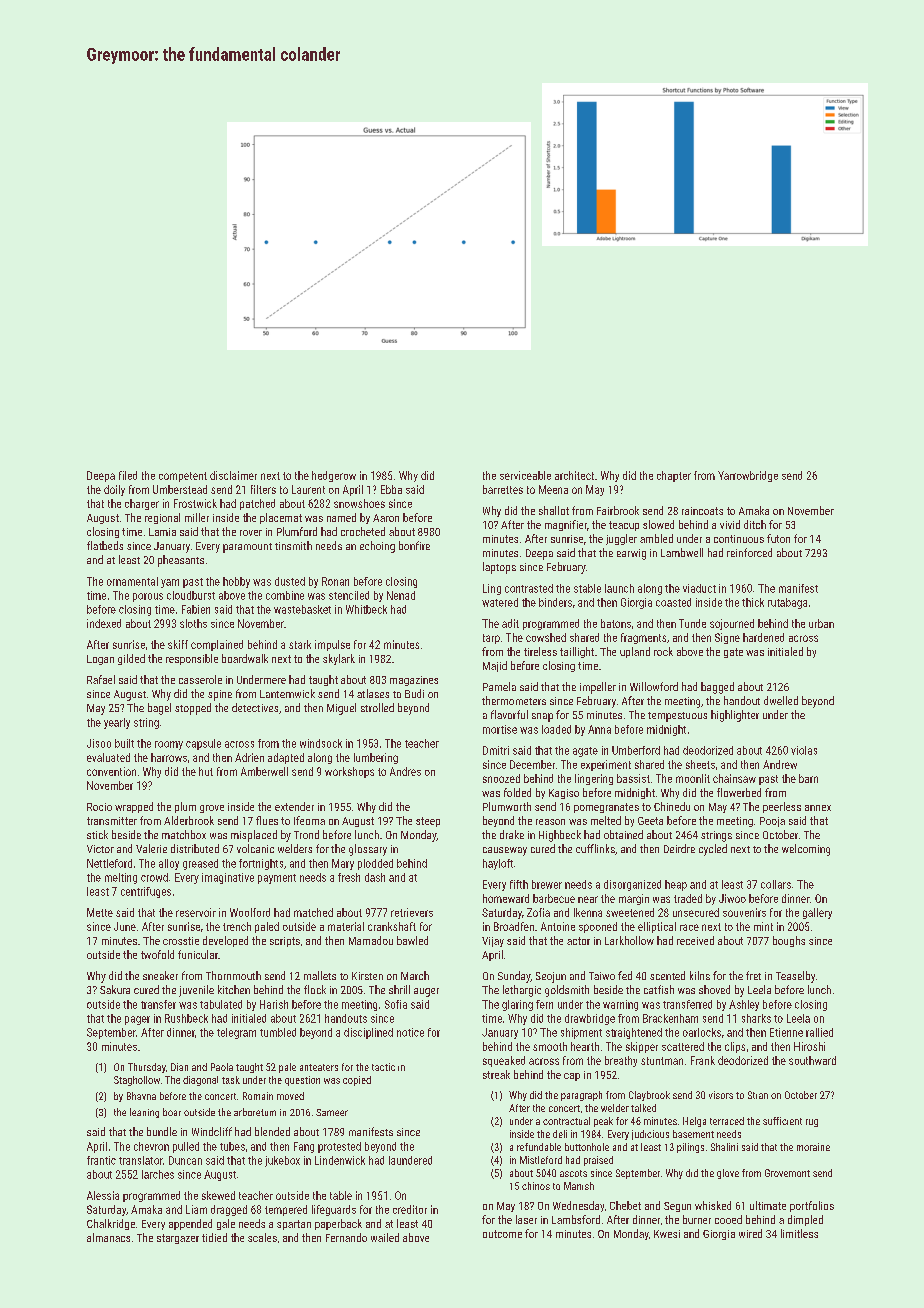 This image has height=1308, width=924. What do you see at coordinates (339, 1147) in the image?
I see `protested` at bounding box center [339, 1147].
